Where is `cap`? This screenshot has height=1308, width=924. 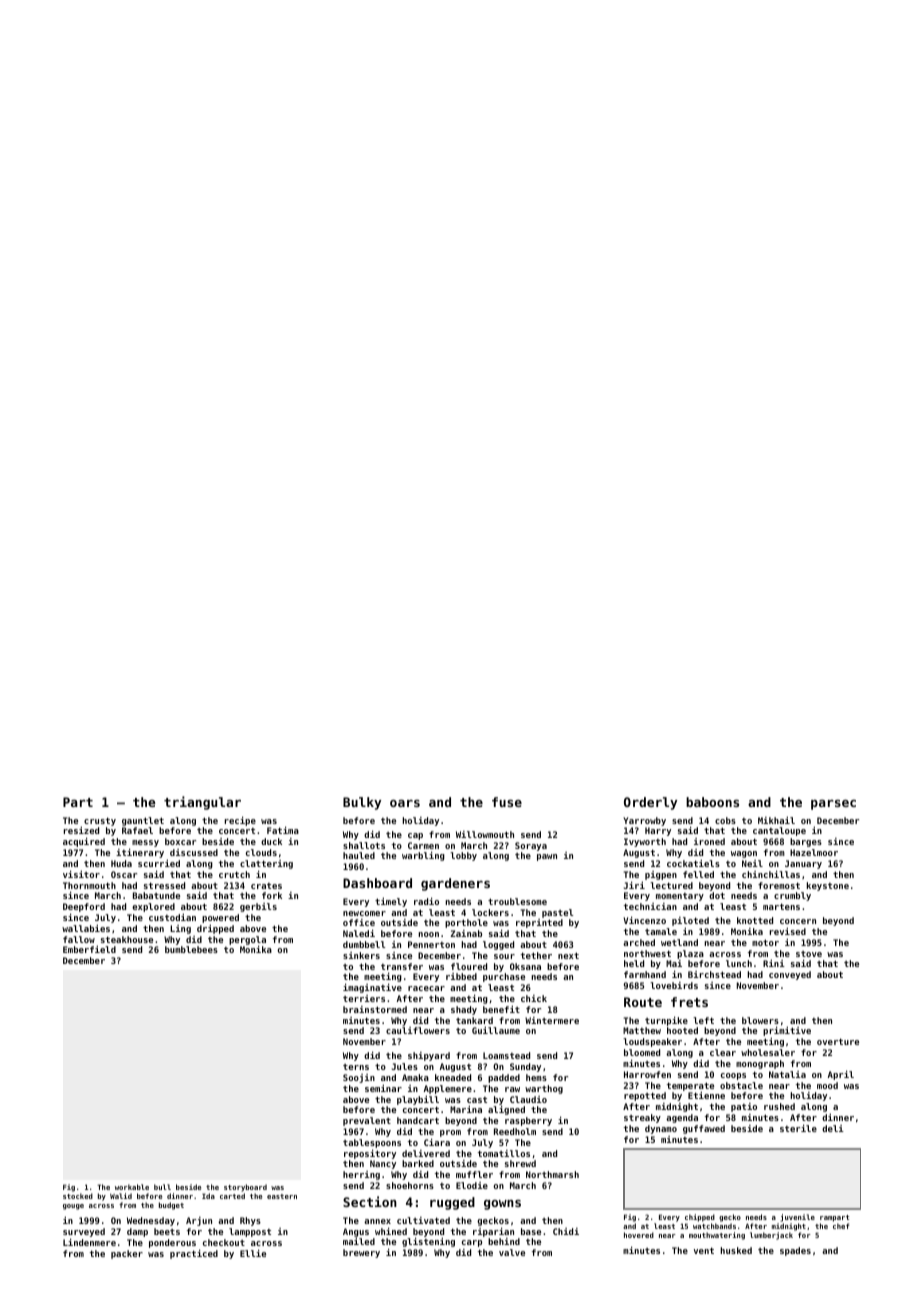 cap is located at coordinates (415, 836).
